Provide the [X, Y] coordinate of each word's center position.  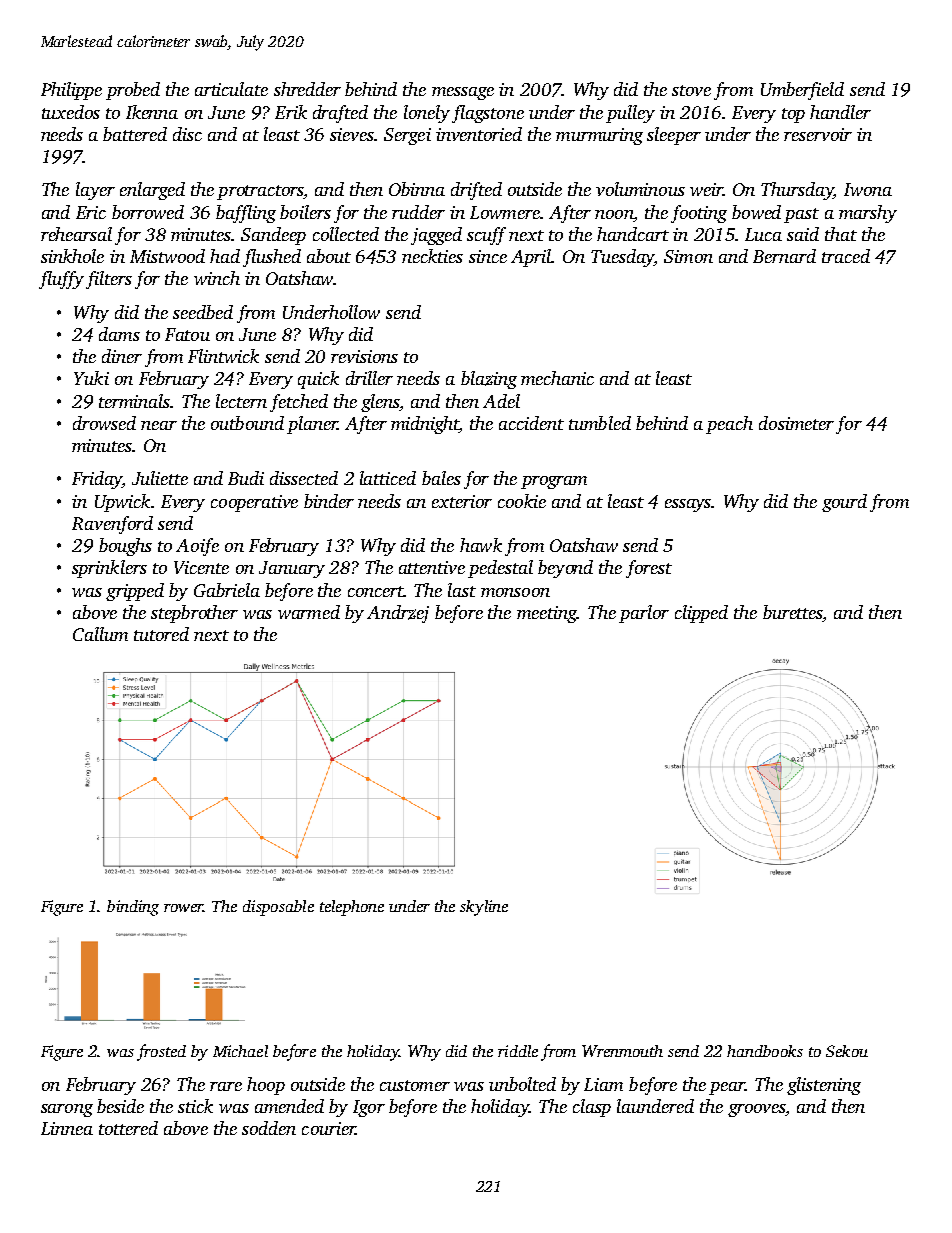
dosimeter [796, 423]
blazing [489, 380]
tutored [161, 634]
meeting [547, 614]
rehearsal [76, 234]
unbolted [522, 1084]
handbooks [765, 1051]
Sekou [847, 1051]
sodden [269, 1128]
